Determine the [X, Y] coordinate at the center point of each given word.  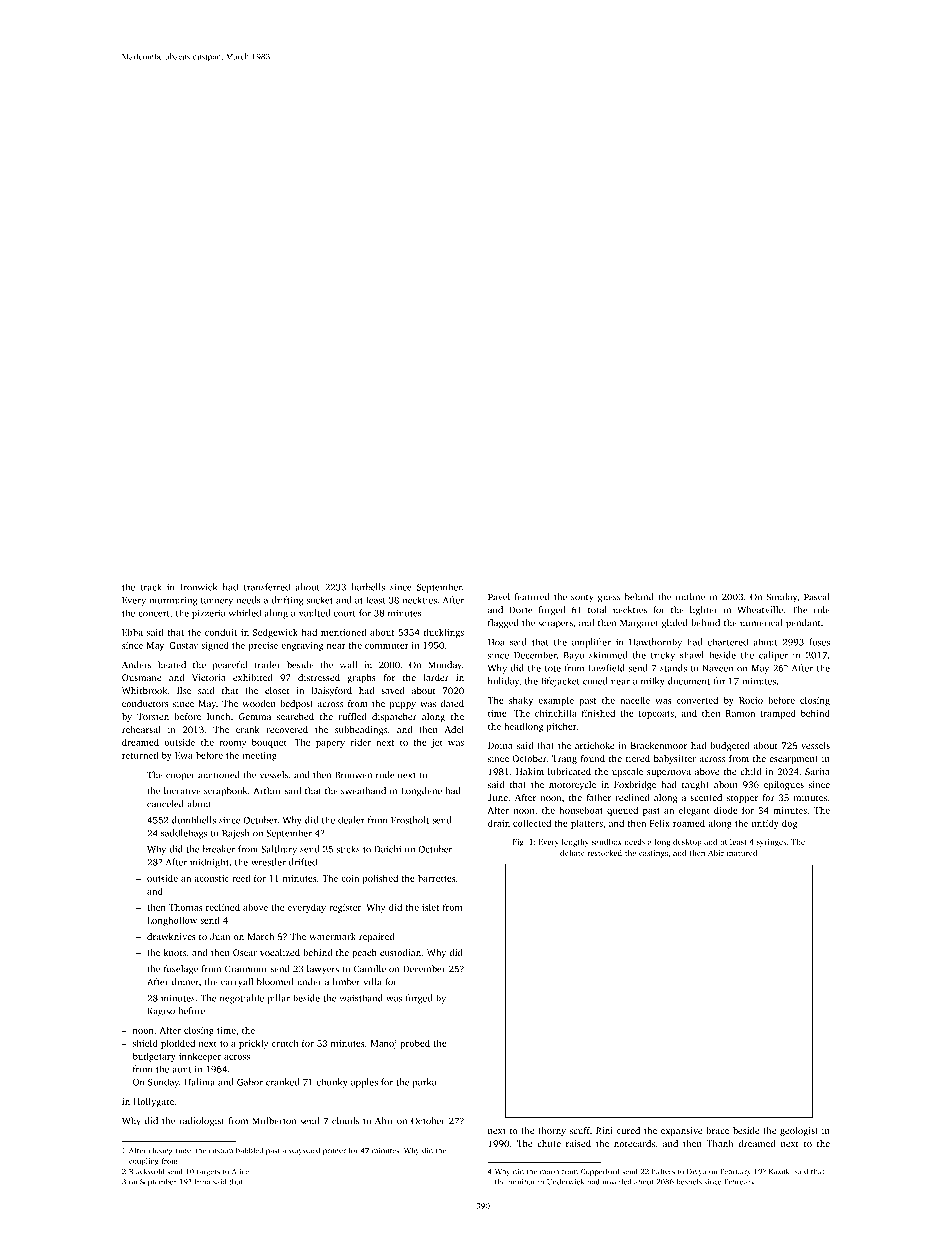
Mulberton [274, 1121]
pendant [803, 624]
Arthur [268, 791]
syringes [772, 843]
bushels [689, 1182]
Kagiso [161, 1012]
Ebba [132, 632]
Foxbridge [635, 785]
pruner [334, 1152]
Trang [564, 759]
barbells [368, 587]
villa [372, 982]
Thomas [185, 907]
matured [742, 853]
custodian [400, 952]
